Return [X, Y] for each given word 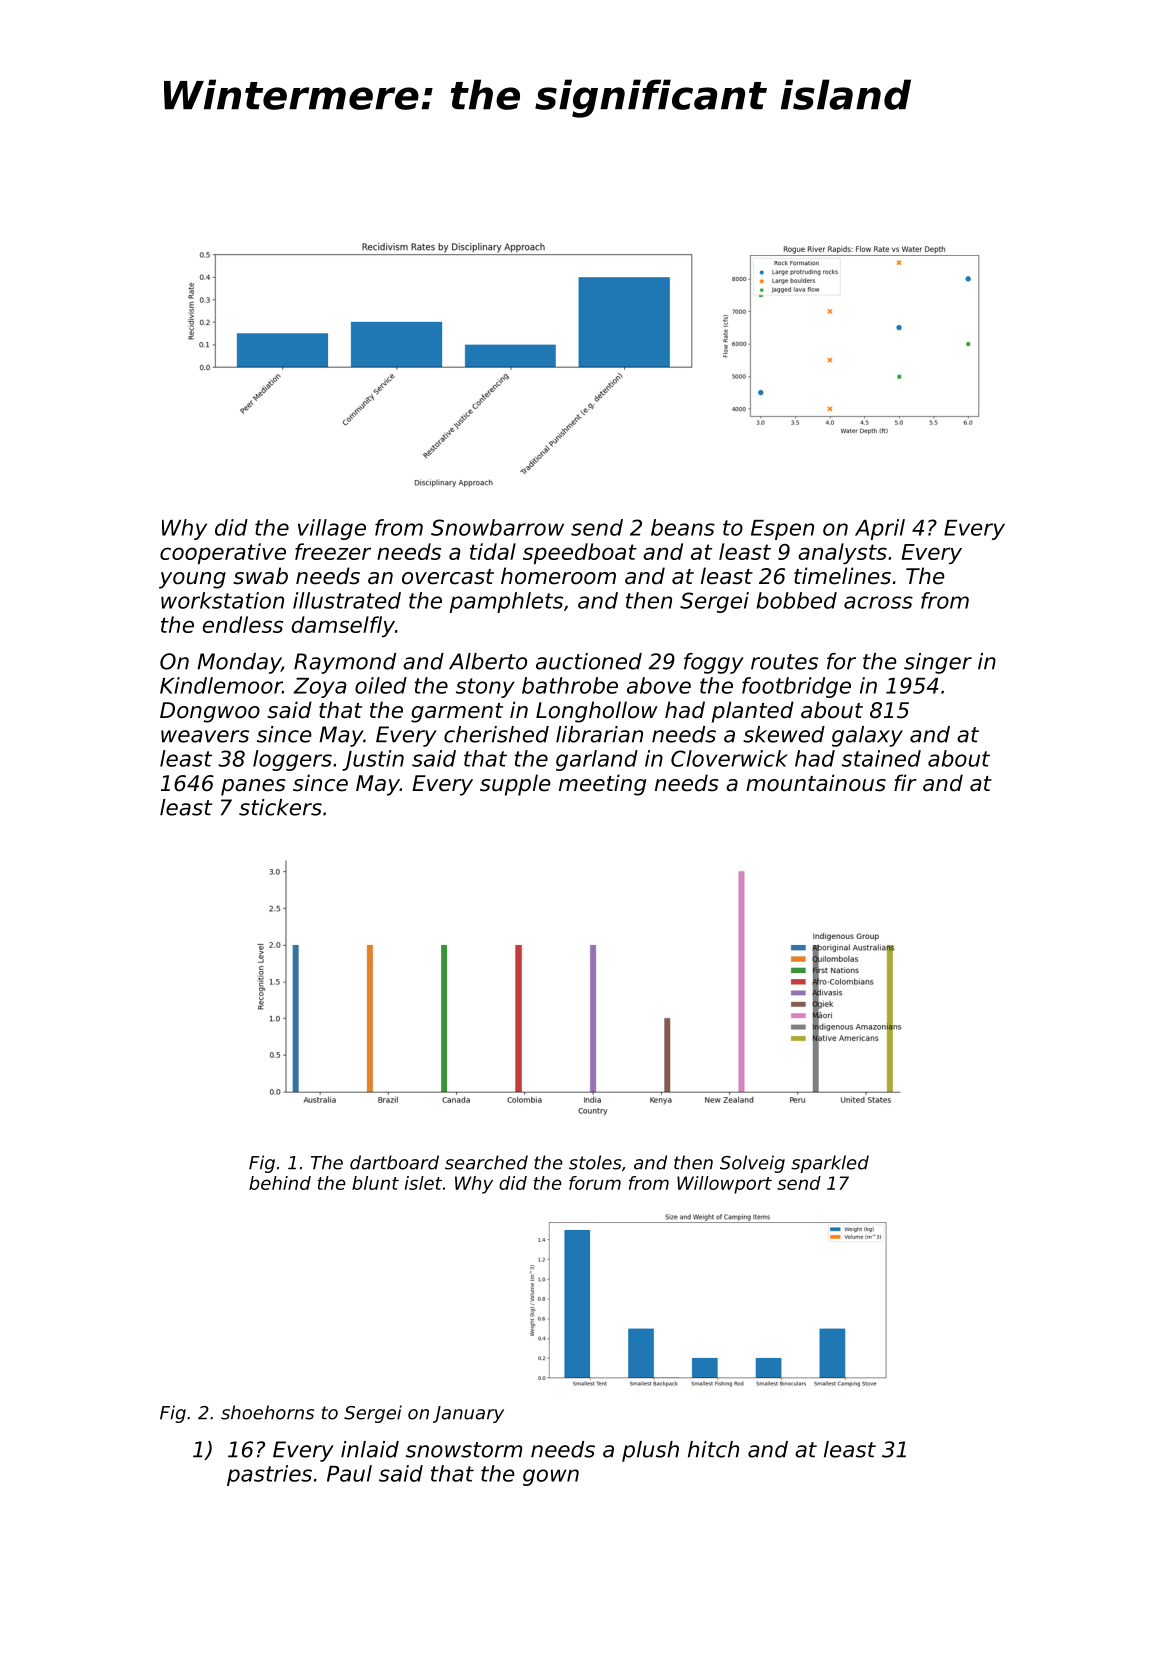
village [332, 529]
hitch [713, 1449]
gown [551, 1477]
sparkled [830, 1164]
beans [683, 527]
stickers [280, 807]
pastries [269, 1475]
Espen [782, 530]
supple [515, 785]
